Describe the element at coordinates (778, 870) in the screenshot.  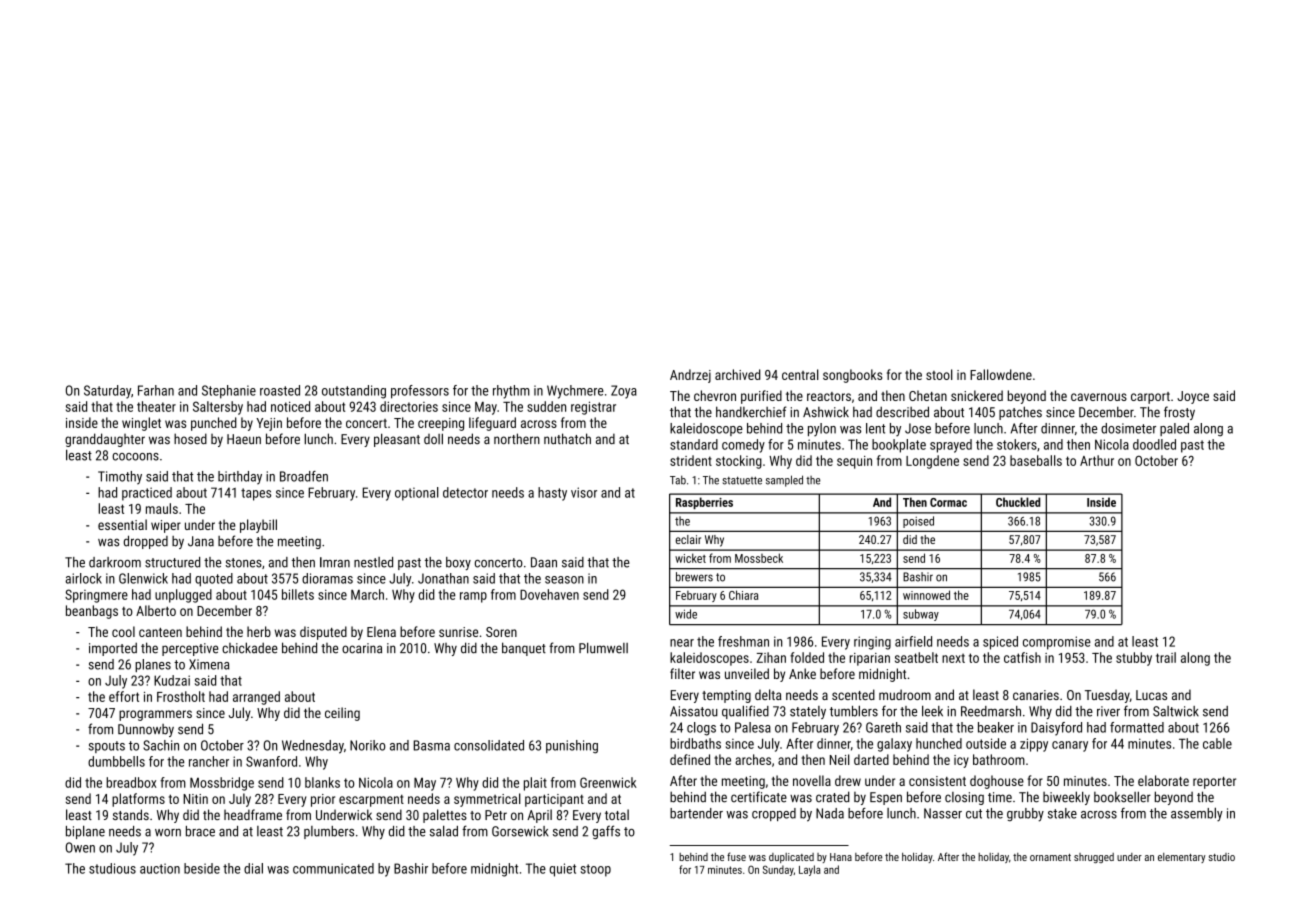
I see `Sunday` at that location.
